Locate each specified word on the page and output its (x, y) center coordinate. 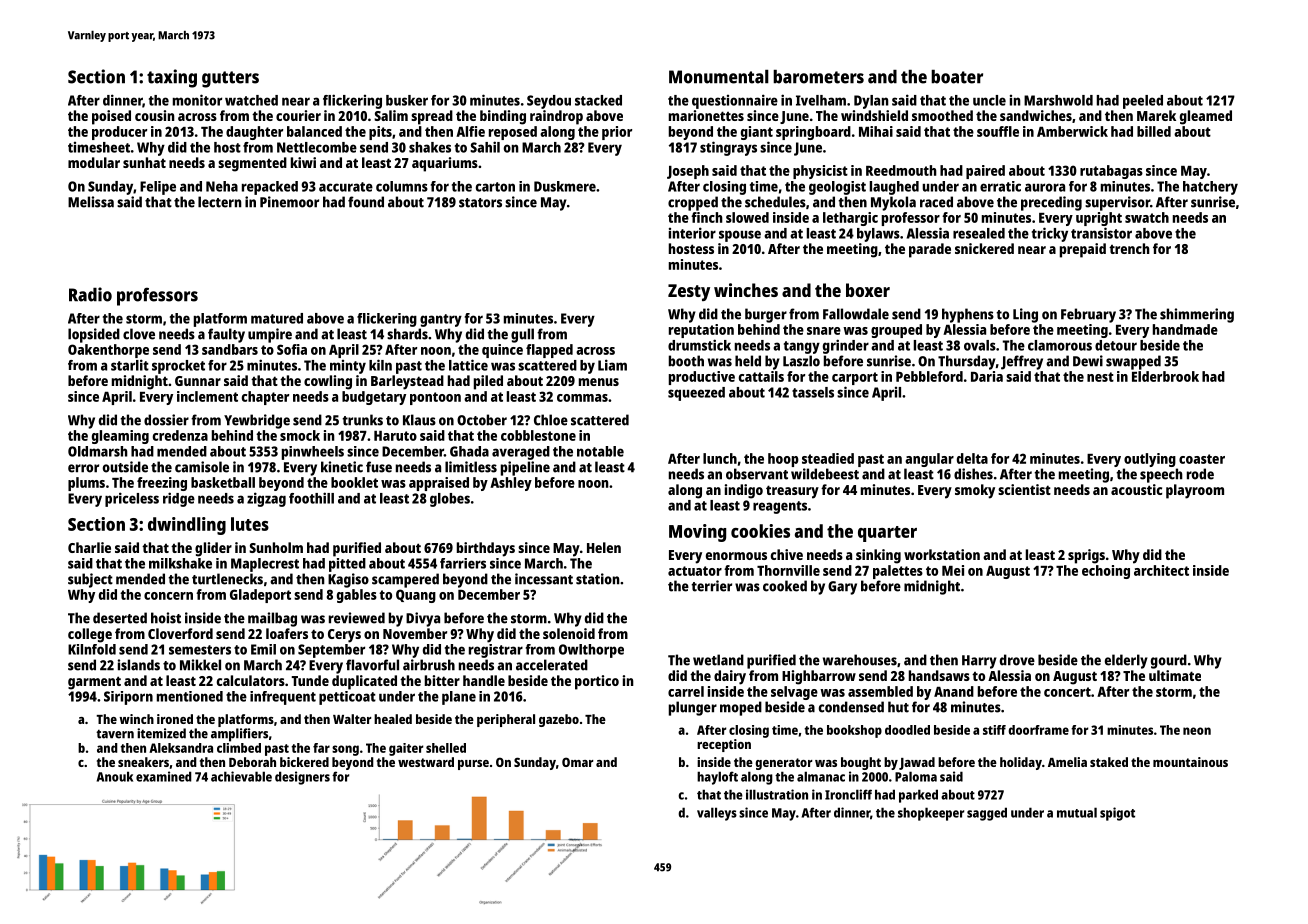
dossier (166, 420)
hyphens (968, 315)
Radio (90, 294)
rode (1200, 474)
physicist (820, 172)
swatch (1147, 217)
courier (298, 115)
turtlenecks (227, 579)
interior (692, 233)
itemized (161, 733)
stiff (994, 730)
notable (600, 451)
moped (741, 708)
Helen (604, 547)
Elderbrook (1165, 376)
